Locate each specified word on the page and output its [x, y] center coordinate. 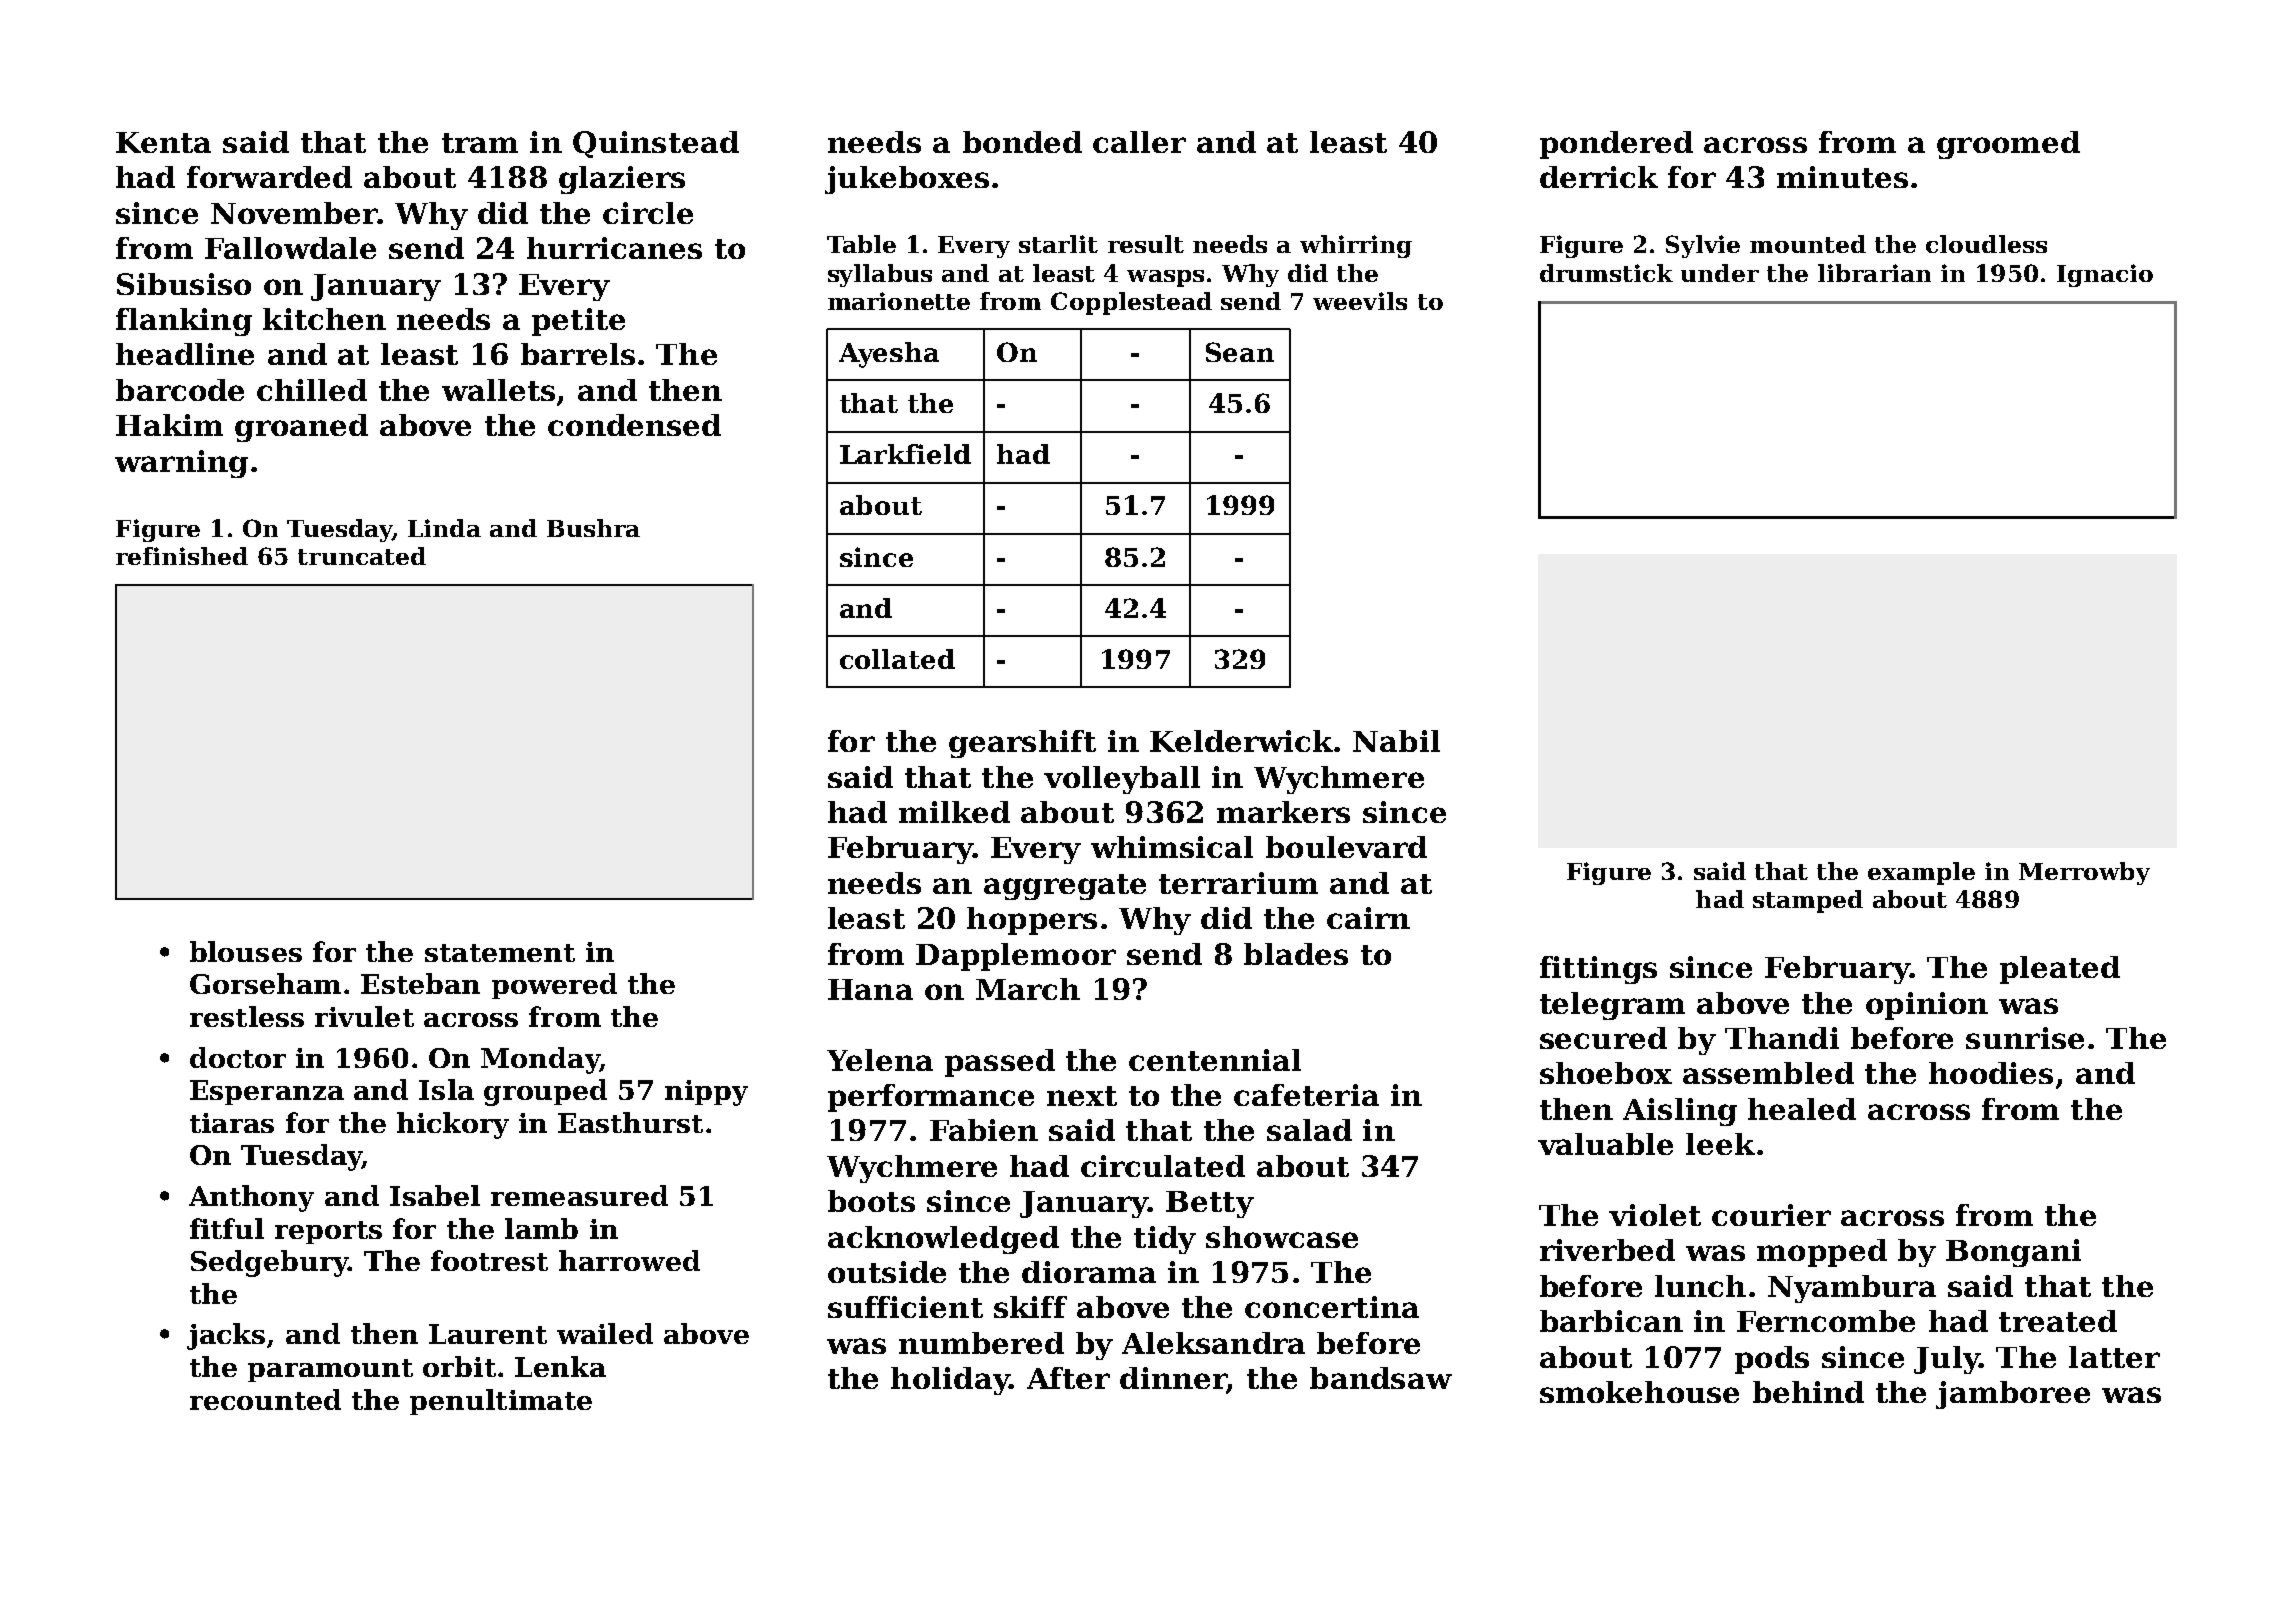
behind [1808, 1392]
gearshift [1022, 744]
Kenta [163, 142]
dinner [1173, 1379]
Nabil [1396, 741]
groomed [2008, 145]
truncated [362, 556]
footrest [489, 1260]
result [1146, 244]
